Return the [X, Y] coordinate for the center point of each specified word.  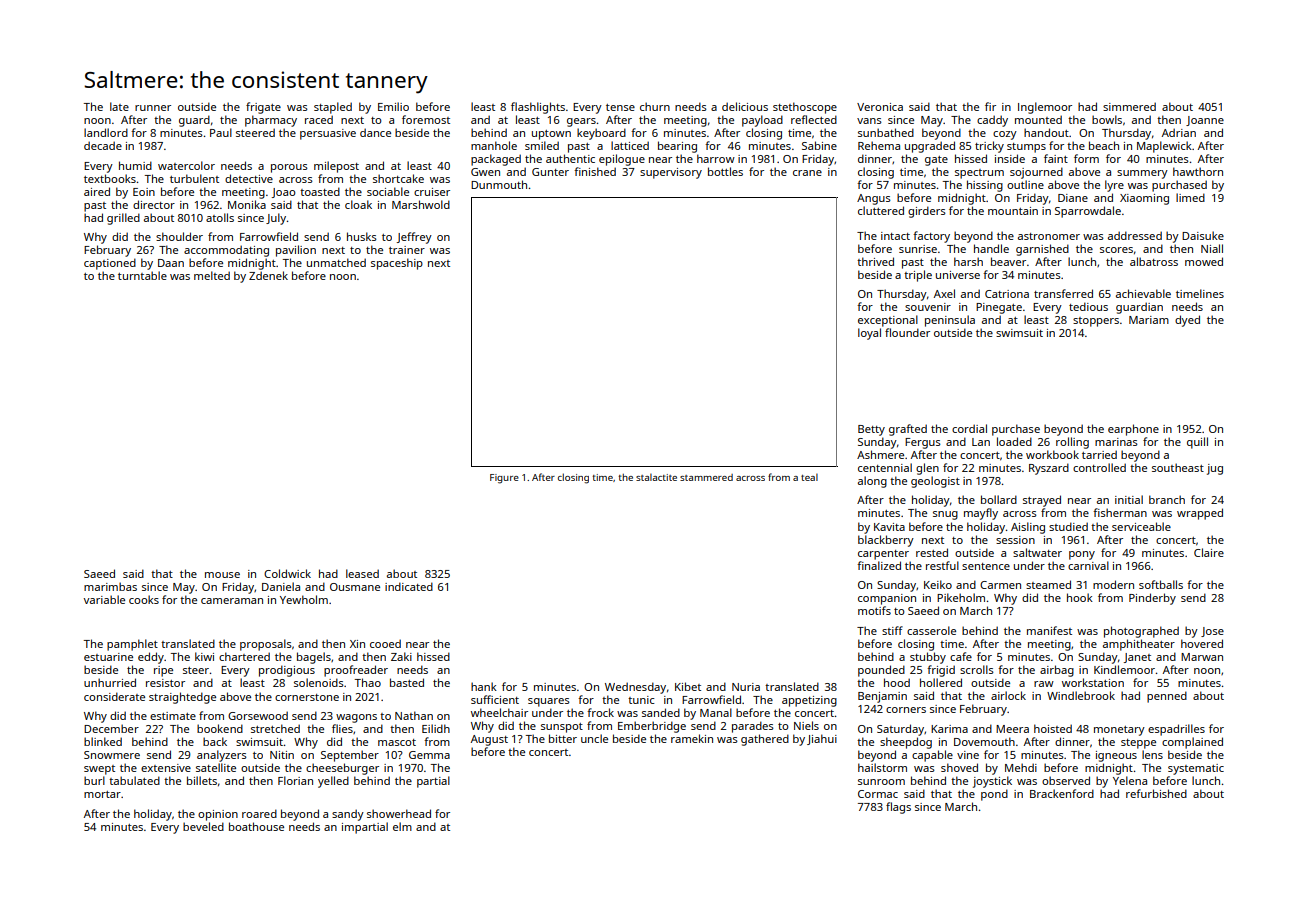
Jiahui [822, 739]
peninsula [950, 321]
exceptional [888, 321]
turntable [142, 275]
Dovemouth [984, 741]
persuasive [328, 134]
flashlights [538, 108]
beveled [203, 826]
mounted [1038, 119]
